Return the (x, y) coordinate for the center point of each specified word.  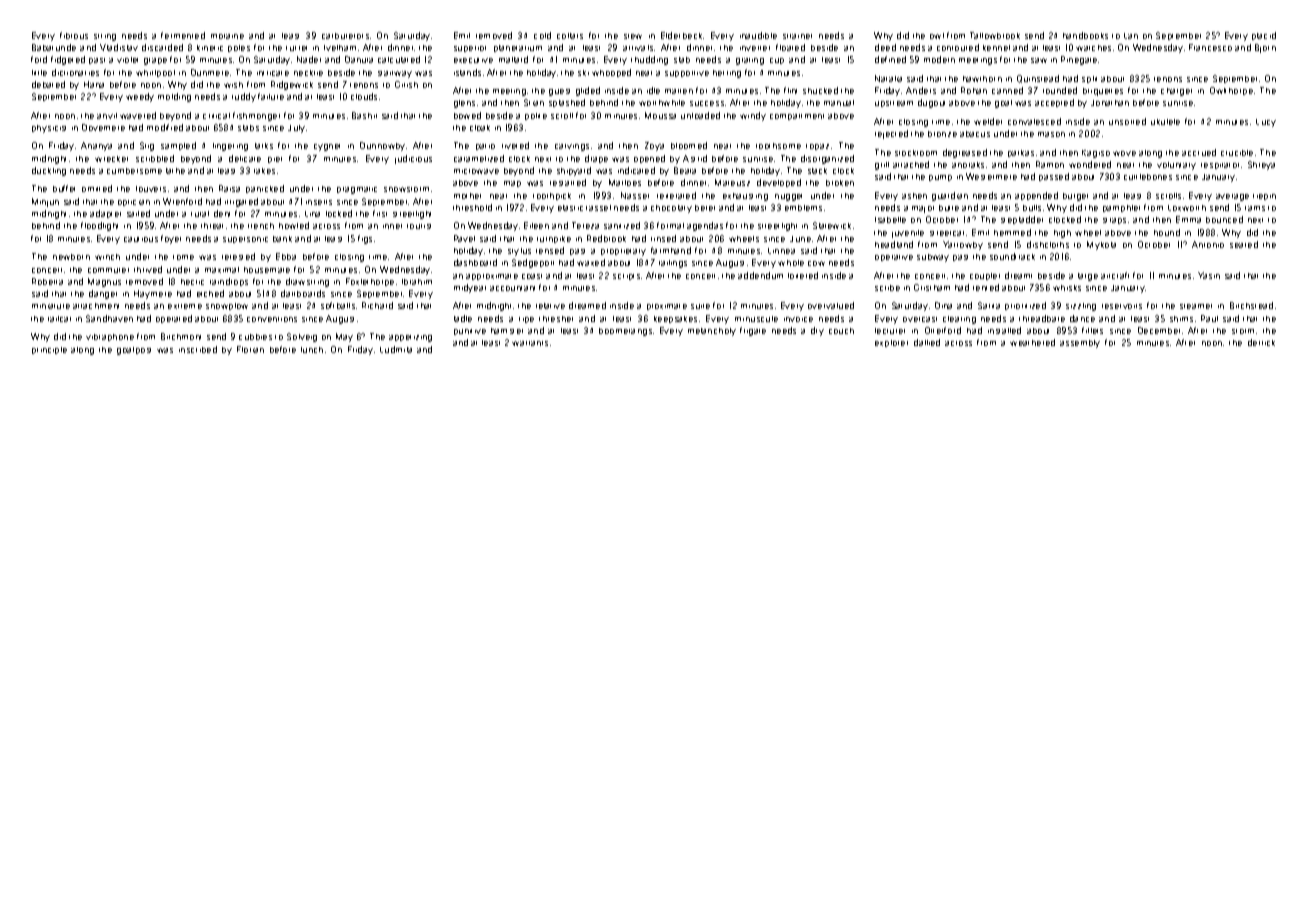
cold (542, 35)
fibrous (74, 35)
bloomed (689, 145)
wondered (1090, 164)
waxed (591, 262)
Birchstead (1251, 305)
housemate (267, 270)
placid (1264, 36)
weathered (1032, 342)
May (344, 337)
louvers (151, 189)
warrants (530, 343)
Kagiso (1096, 154)
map (512, 184)
